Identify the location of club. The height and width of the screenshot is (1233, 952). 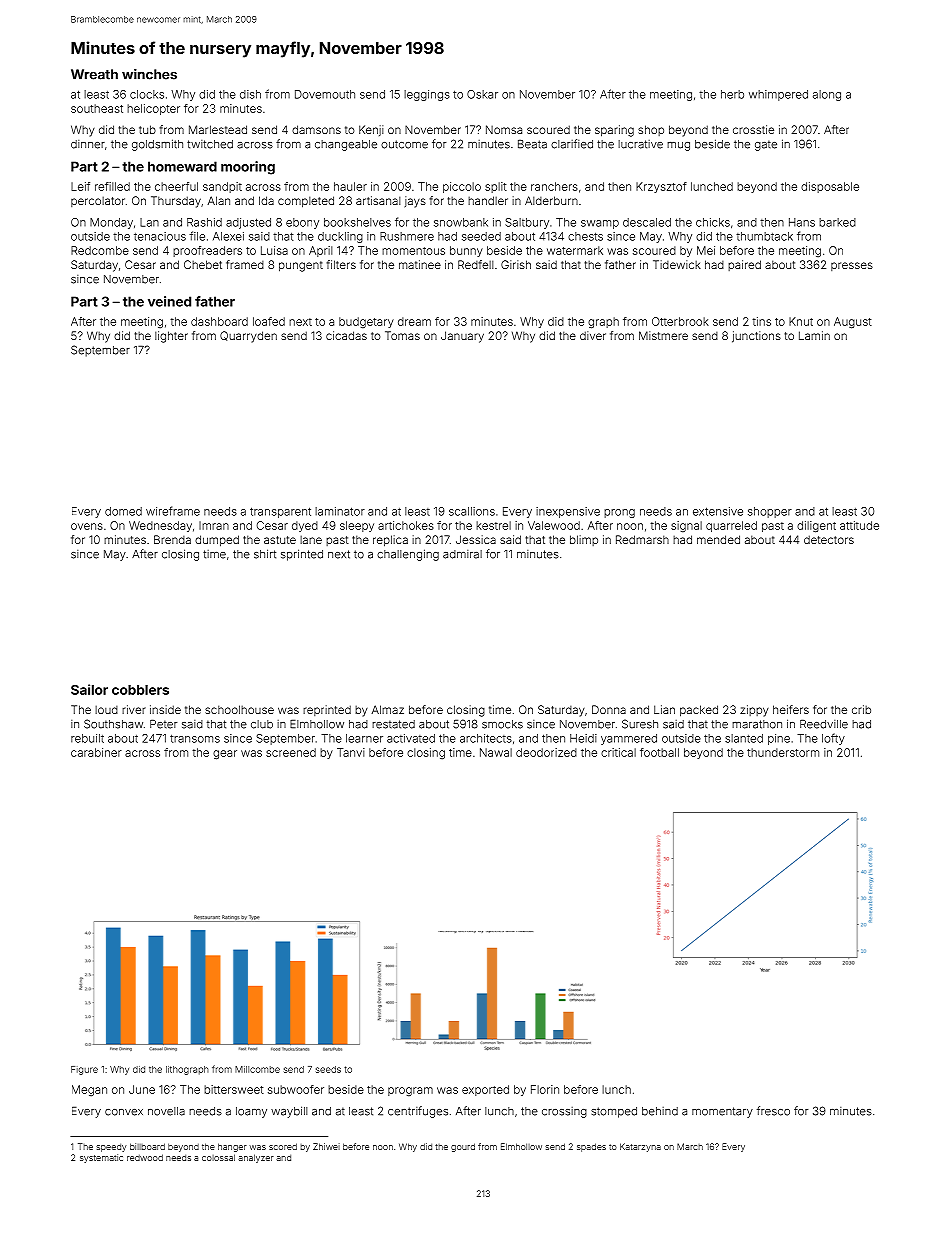
(262, 724).
